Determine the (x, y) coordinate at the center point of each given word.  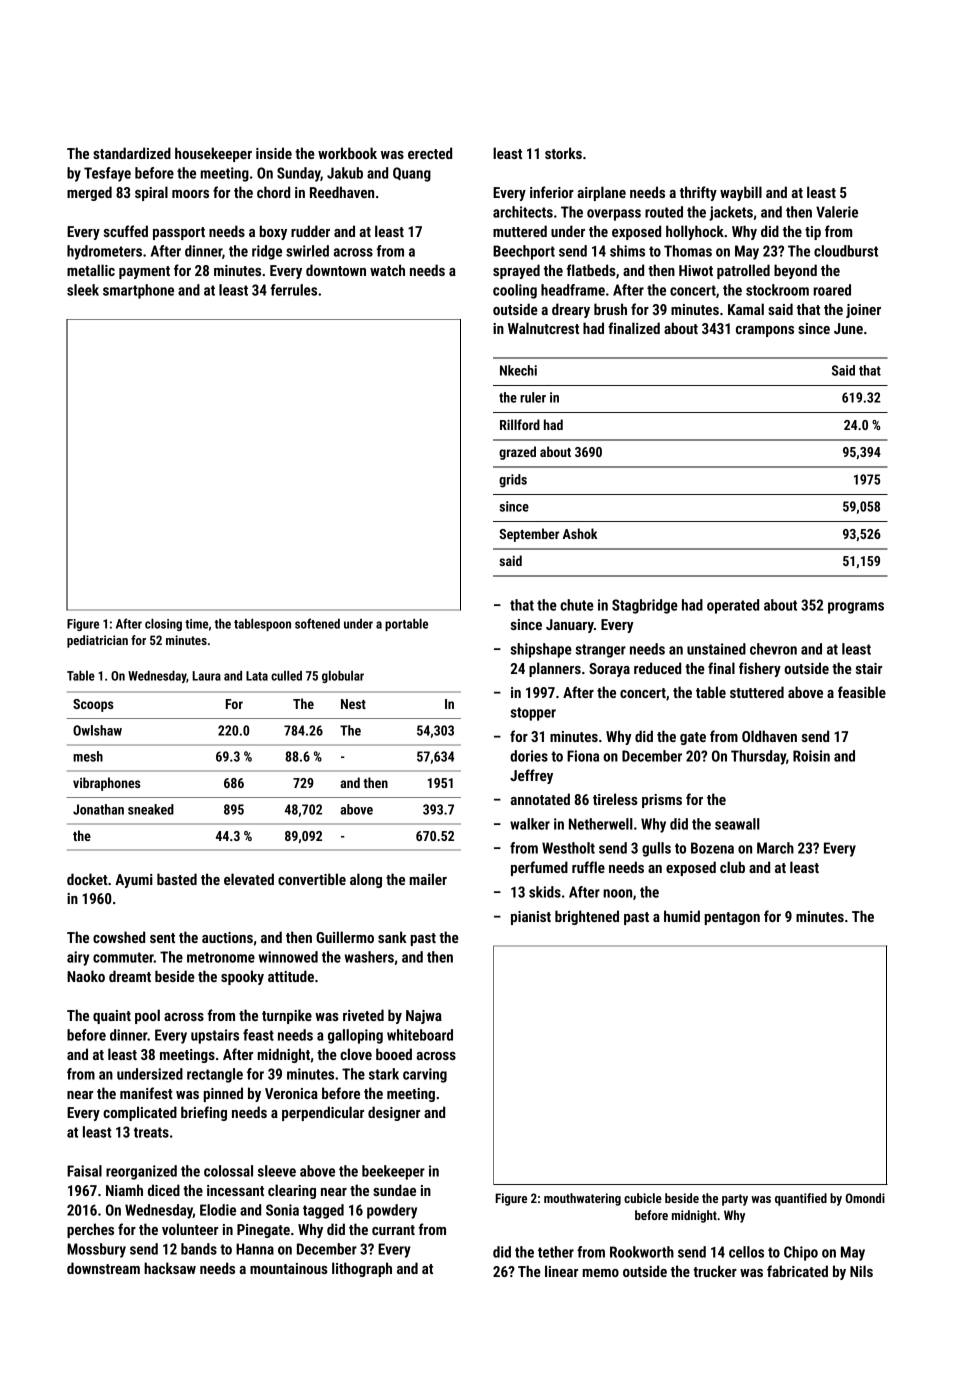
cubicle (643, 1198)
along (366, 880)
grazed (517, 453)
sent (162, 938)
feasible (862, 692)
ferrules (294, 290)
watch (387, 270)
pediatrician (97, 641)
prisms (662, 801)
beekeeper (393, 1172)
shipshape (541, 650)
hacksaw (170, 1268)
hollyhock (695, 232)
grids (513, 481)
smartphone (138, 291)
